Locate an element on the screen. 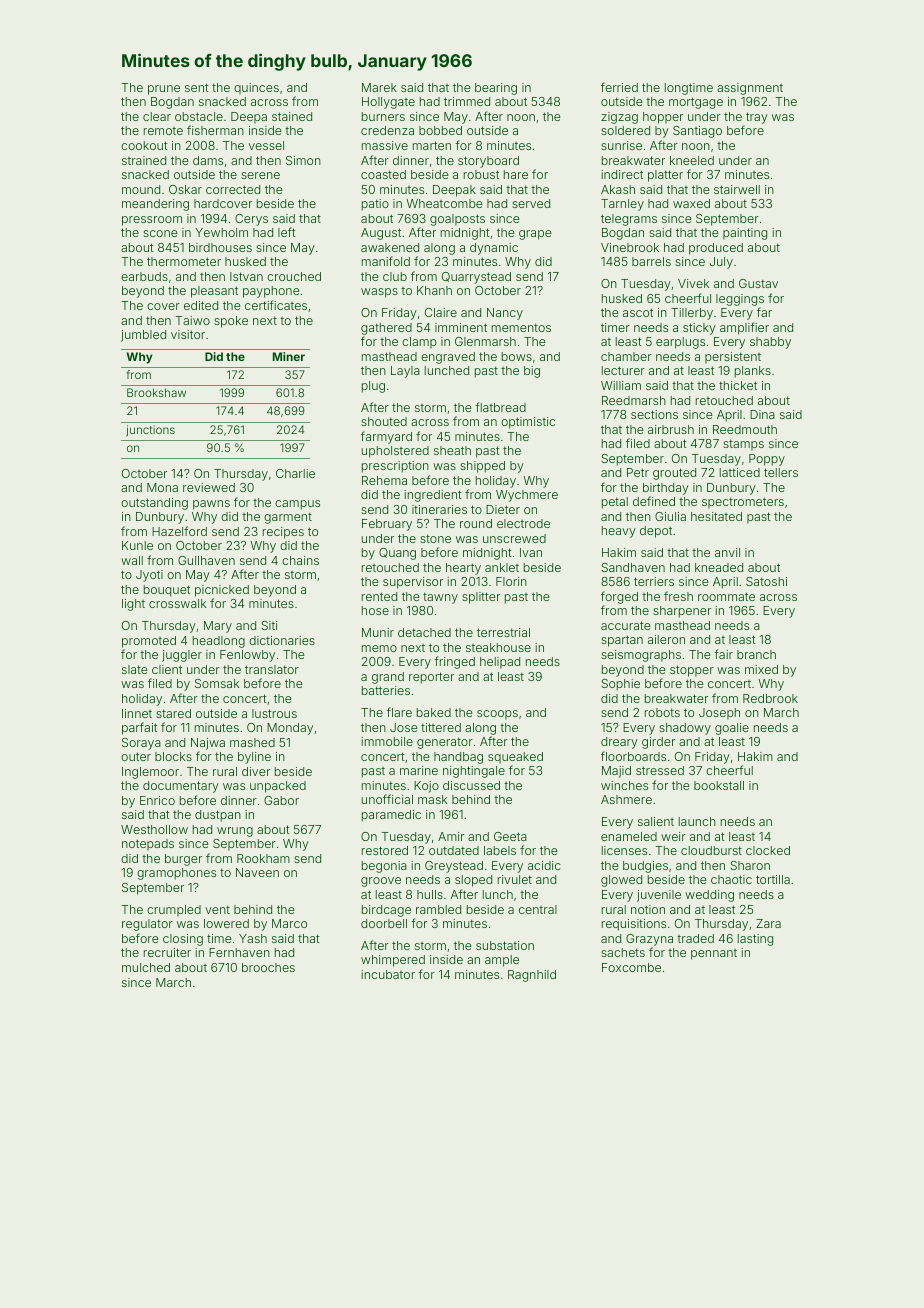 The height and width of the screenshot is (1308, 924). splitter is located at coordinates (481, 598).
